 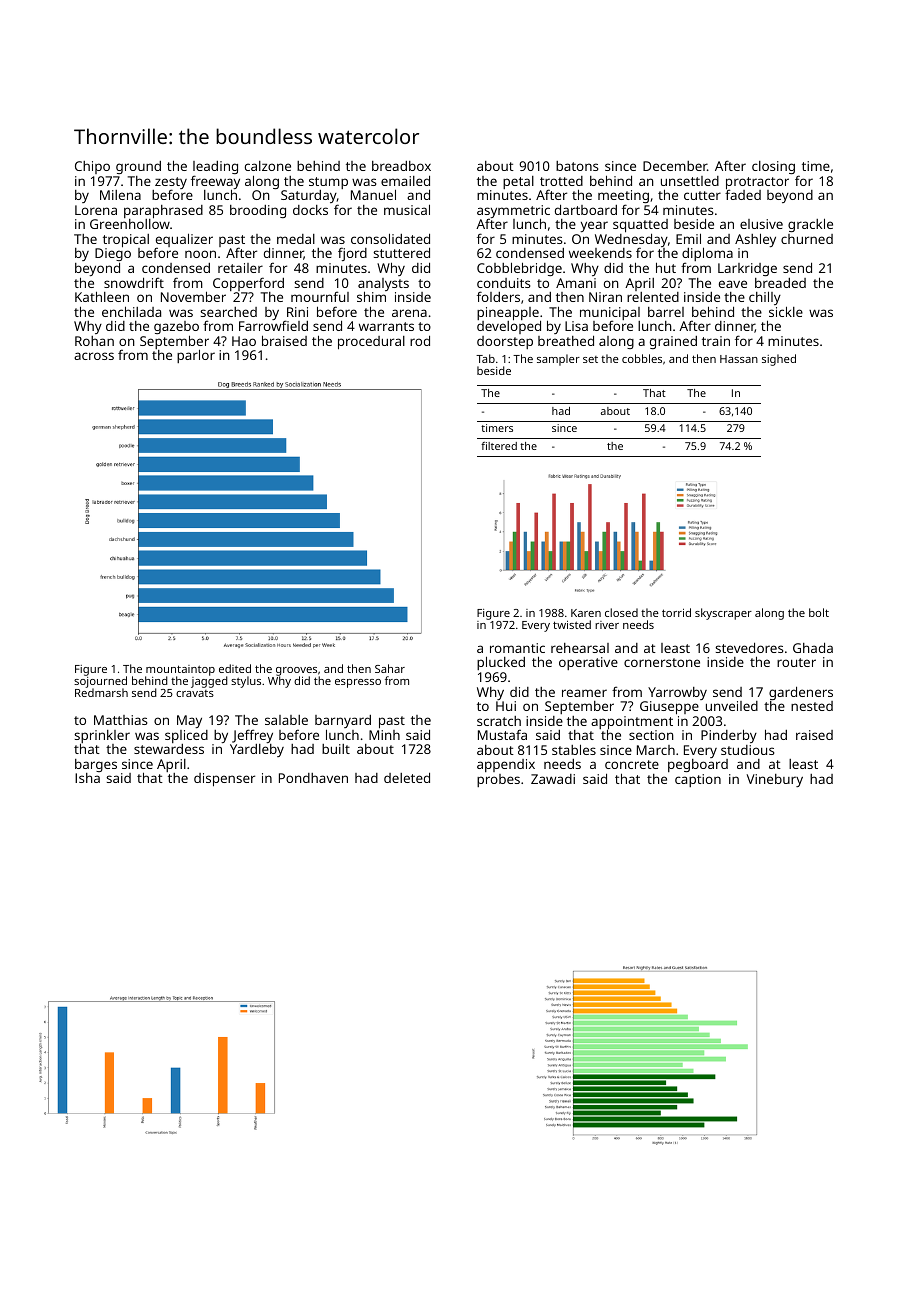 What do you see at coordinates (558, 360) in the screenshot?
I see `sampler` at bounding box center [558, 360].
